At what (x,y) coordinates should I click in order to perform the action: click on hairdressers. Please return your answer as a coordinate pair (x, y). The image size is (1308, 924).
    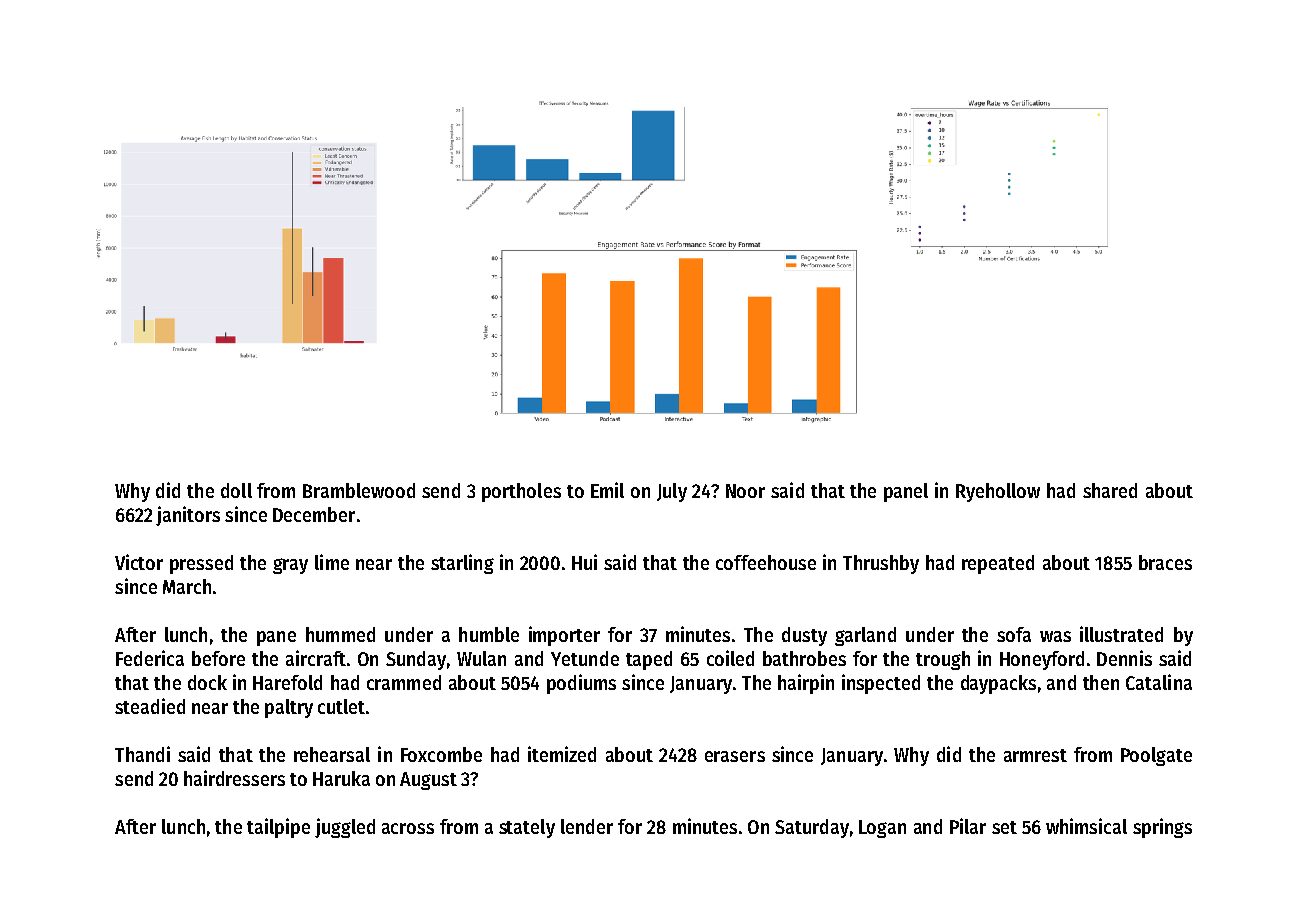
    Looking at the image, I should click on (234, 778).
